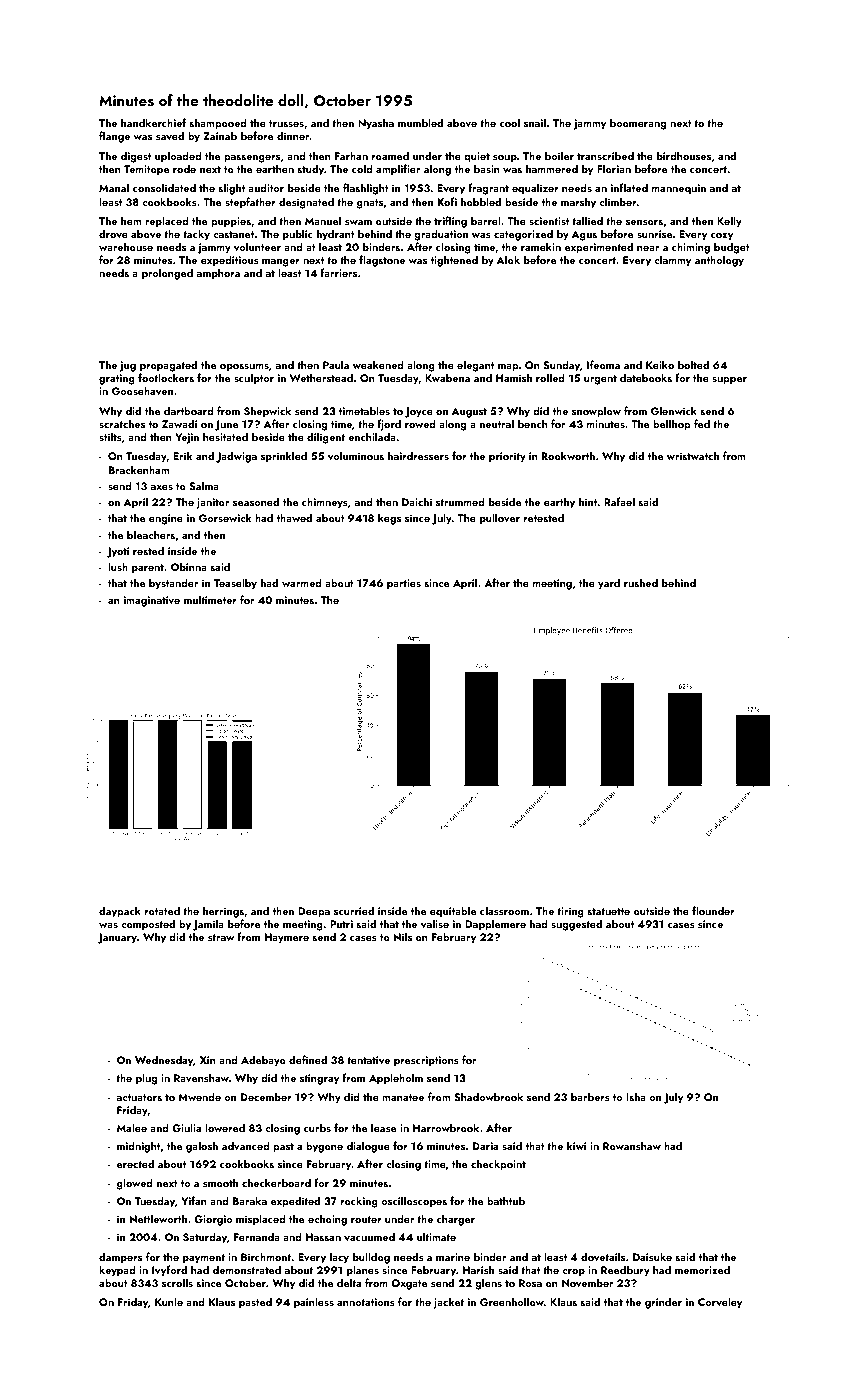  Describe the element at coordinates (230, 261) in the image. I see `expeditious` at that location.
